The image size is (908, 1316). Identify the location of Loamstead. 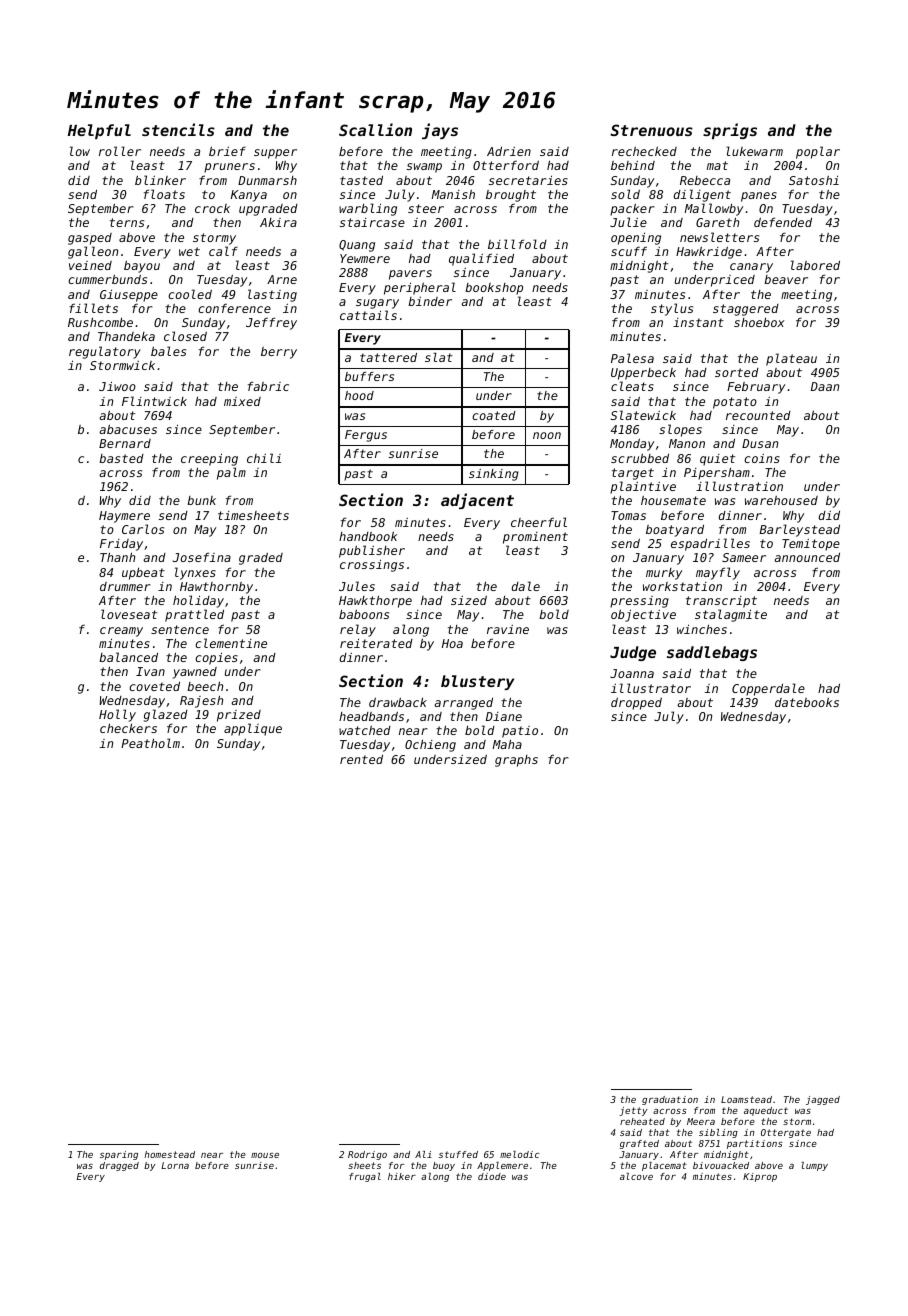
(746, 1099).
